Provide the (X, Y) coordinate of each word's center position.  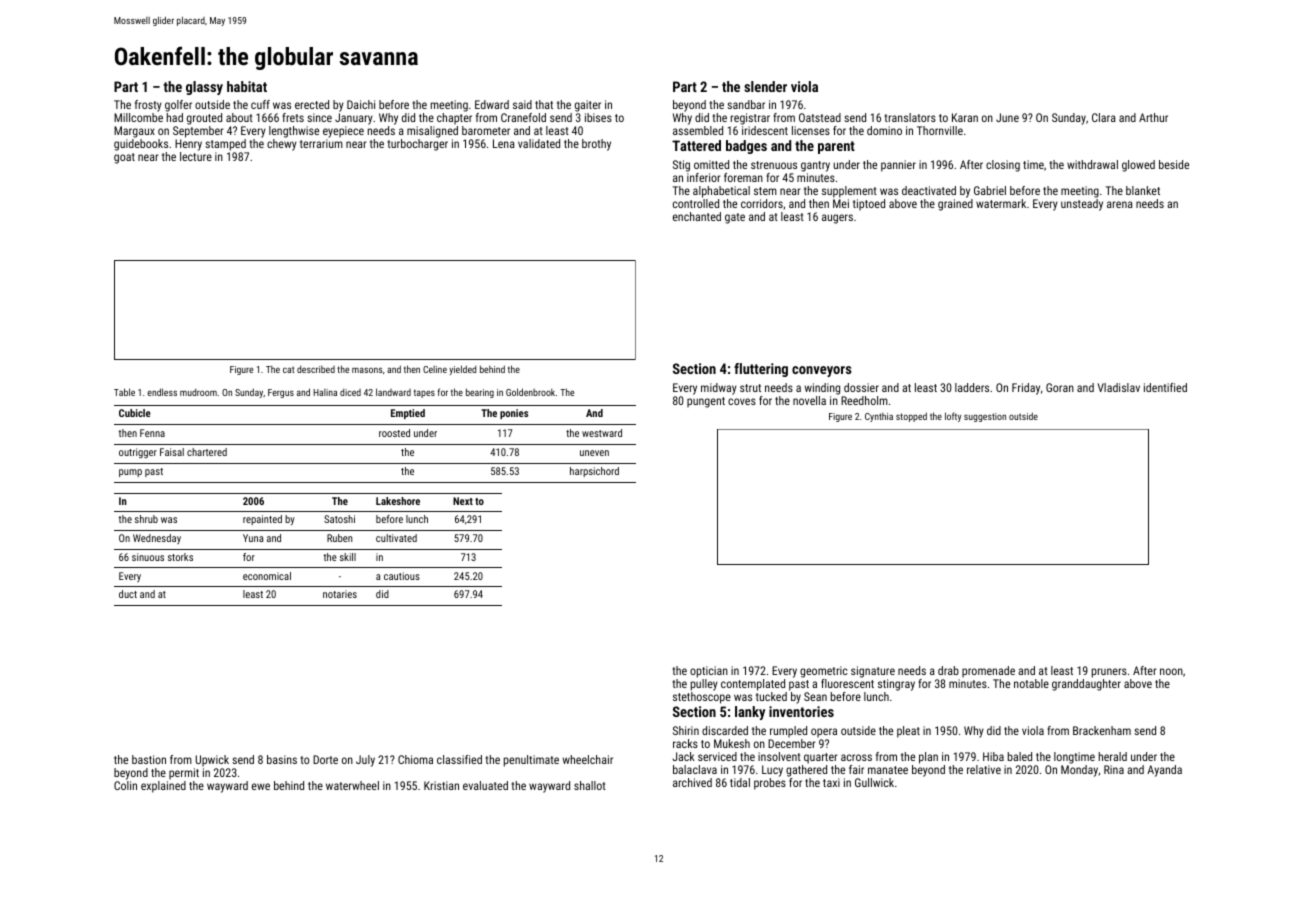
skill (348, 557)
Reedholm (864, 400)
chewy (282, 145)
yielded (462, 370)
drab (948, 670)
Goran (1060, 387)
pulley (704, 685)
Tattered (696, 145)
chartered (207, 452)
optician (709, 672)
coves (742, 401)
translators (910, 117)
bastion (149, 759)
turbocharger (417, 145)
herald (1113, 756)
